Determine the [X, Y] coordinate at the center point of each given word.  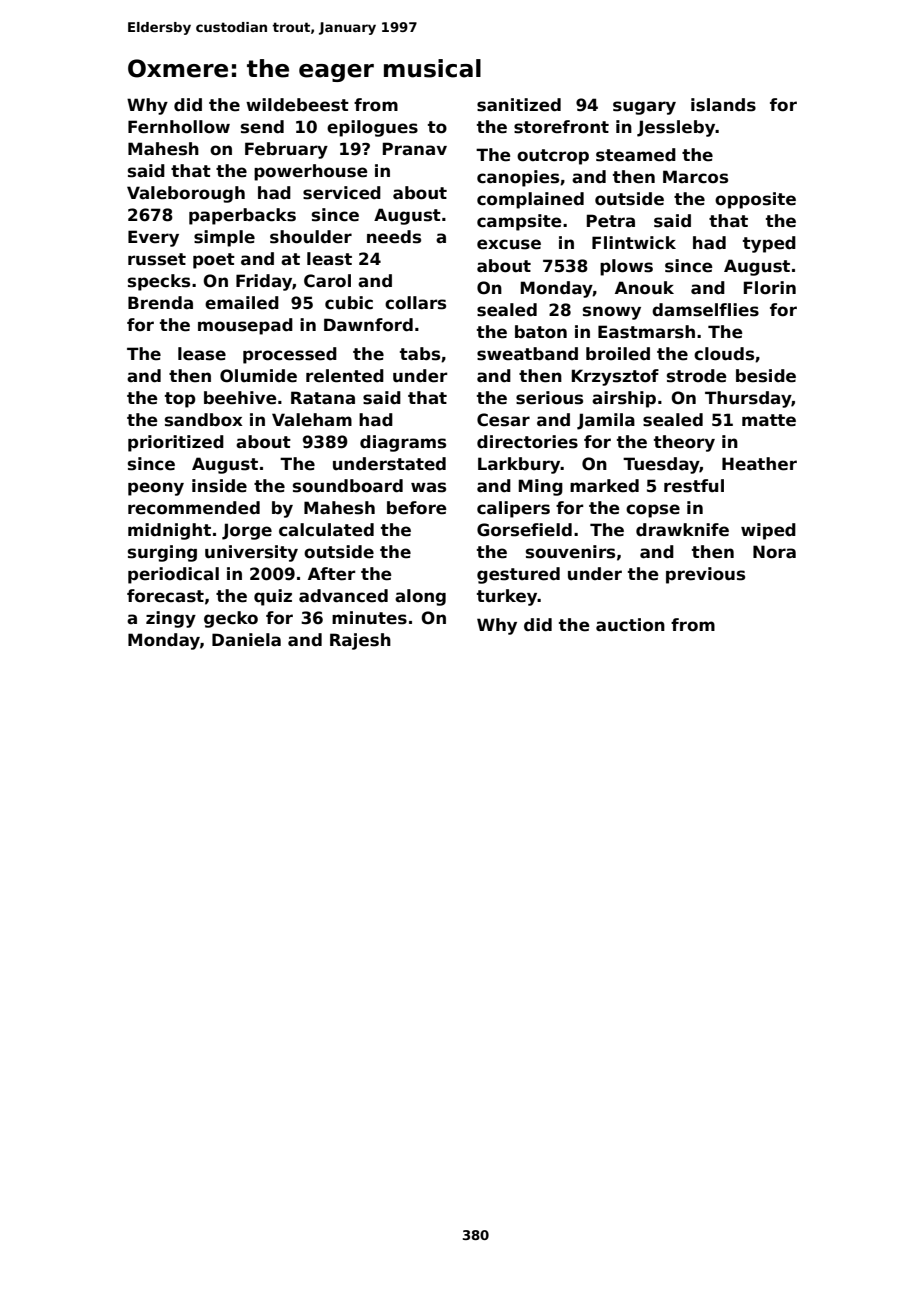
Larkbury [519, 465]
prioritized [176, 443]
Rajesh [360, 641]
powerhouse [311, 172]
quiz [273, 597]
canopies [518, 178]
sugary [644, 108]
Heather [759, 464]
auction [630, 625]
